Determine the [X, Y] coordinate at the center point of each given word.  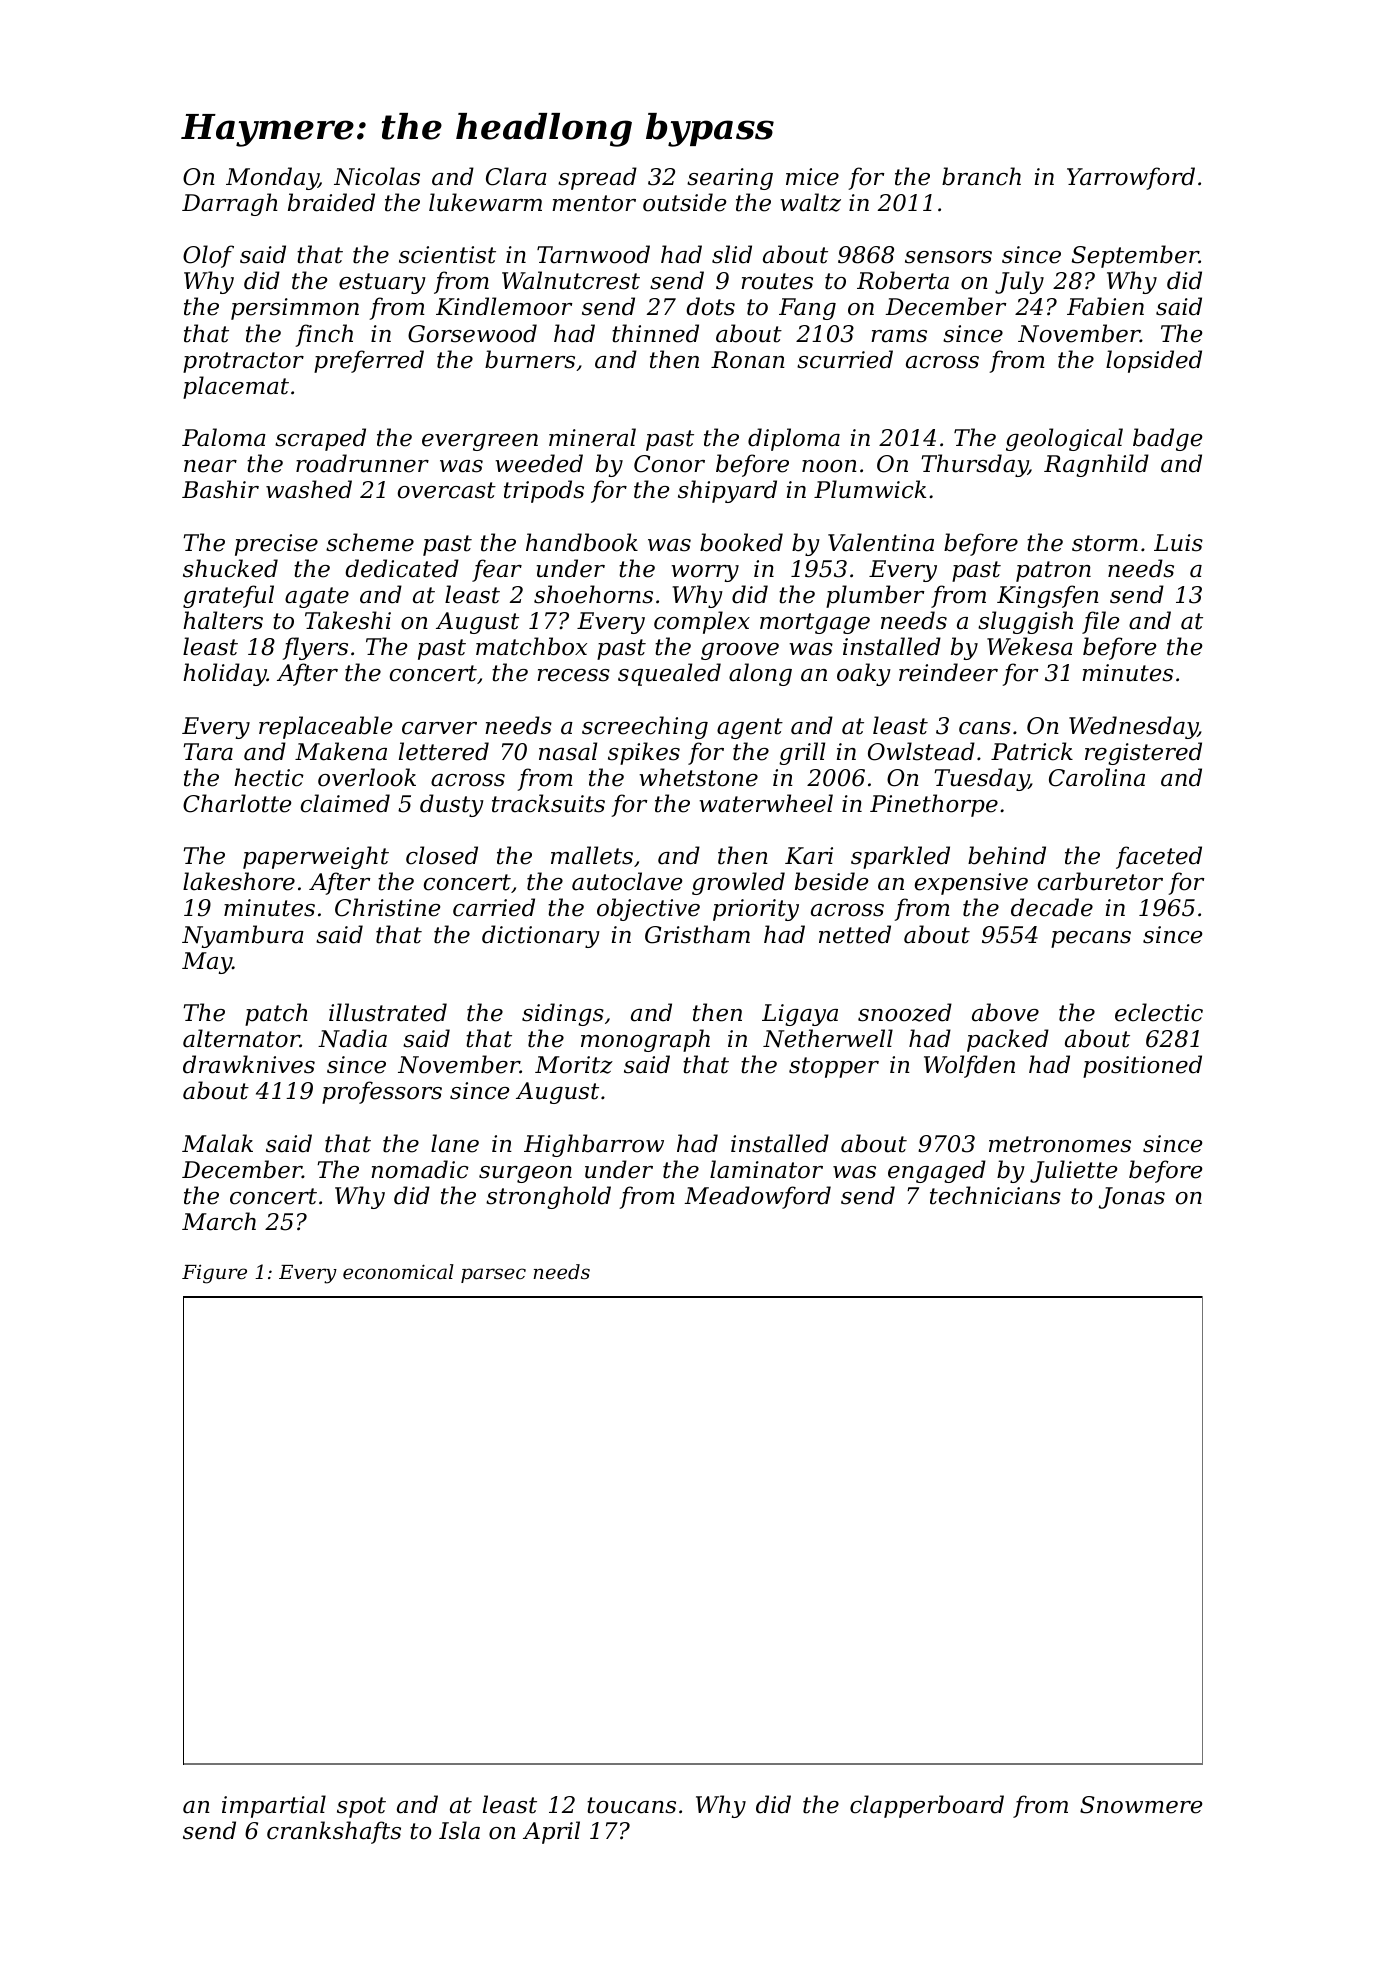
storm [1105, 543]
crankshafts [334, 1832]
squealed [669, 674]
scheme [370, 542]
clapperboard [927, 1806]
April [551, 1832]
